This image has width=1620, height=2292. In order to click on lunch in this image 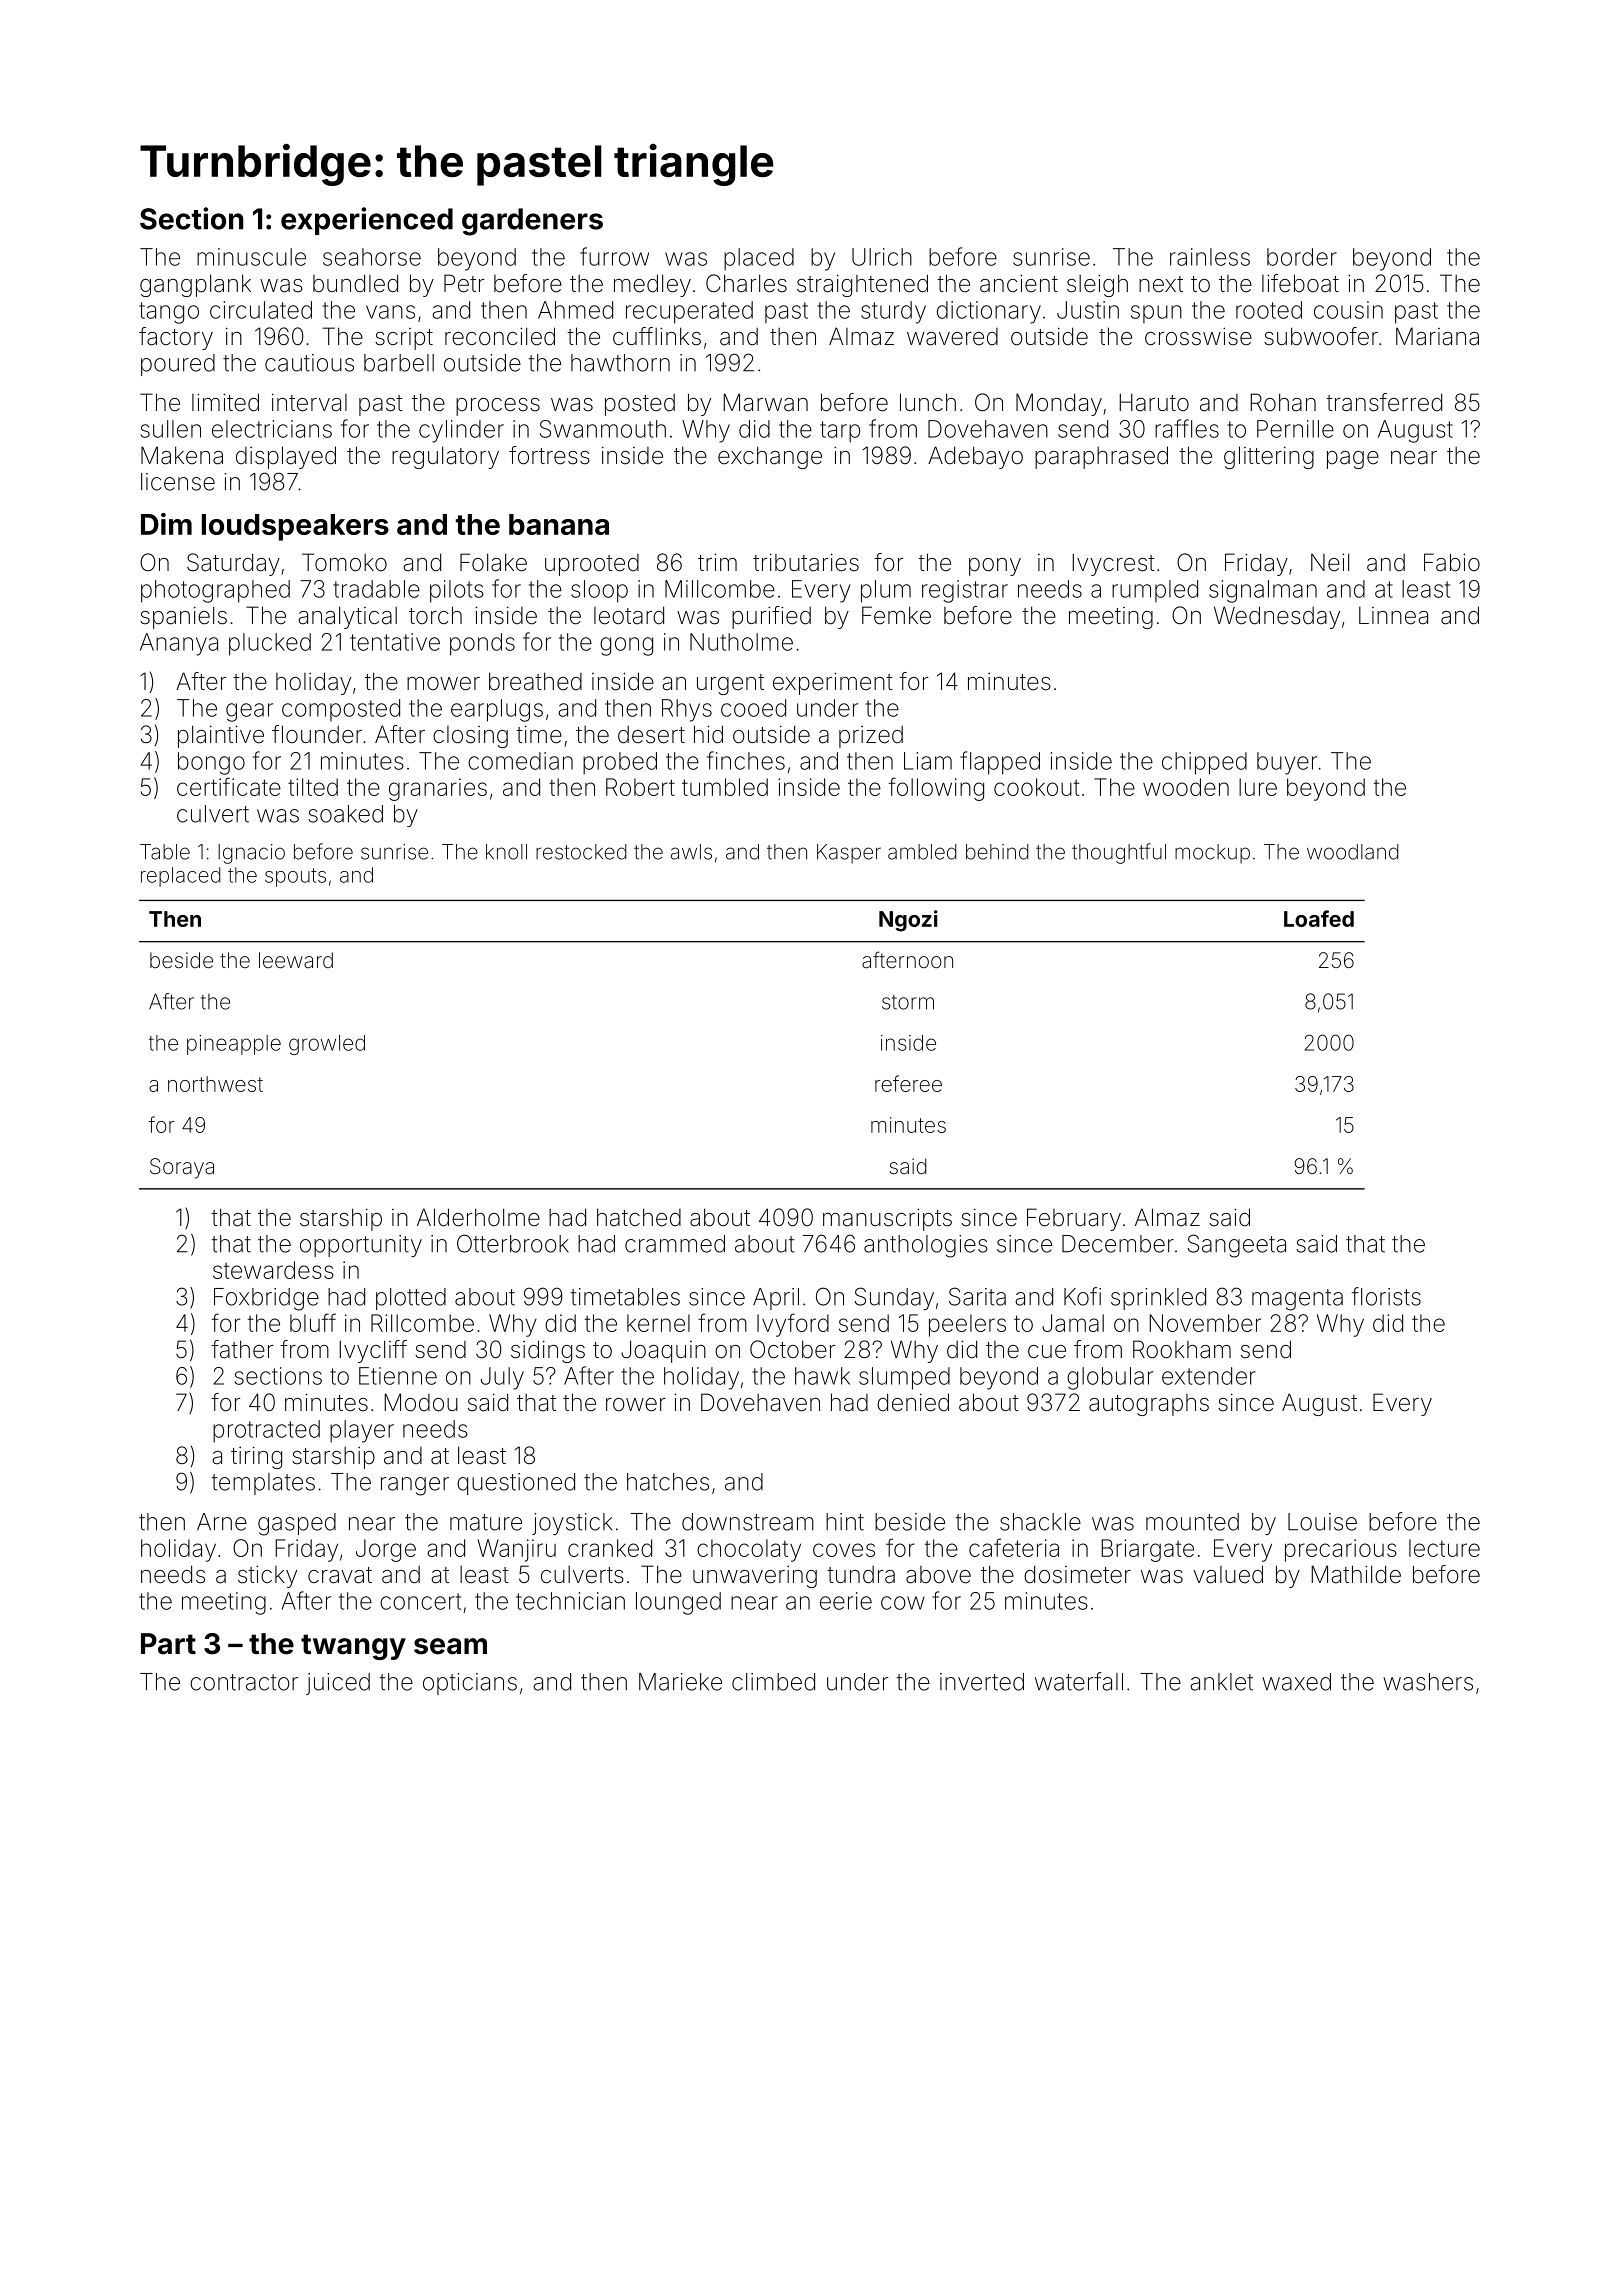, I will do `click(928, 402)`.
